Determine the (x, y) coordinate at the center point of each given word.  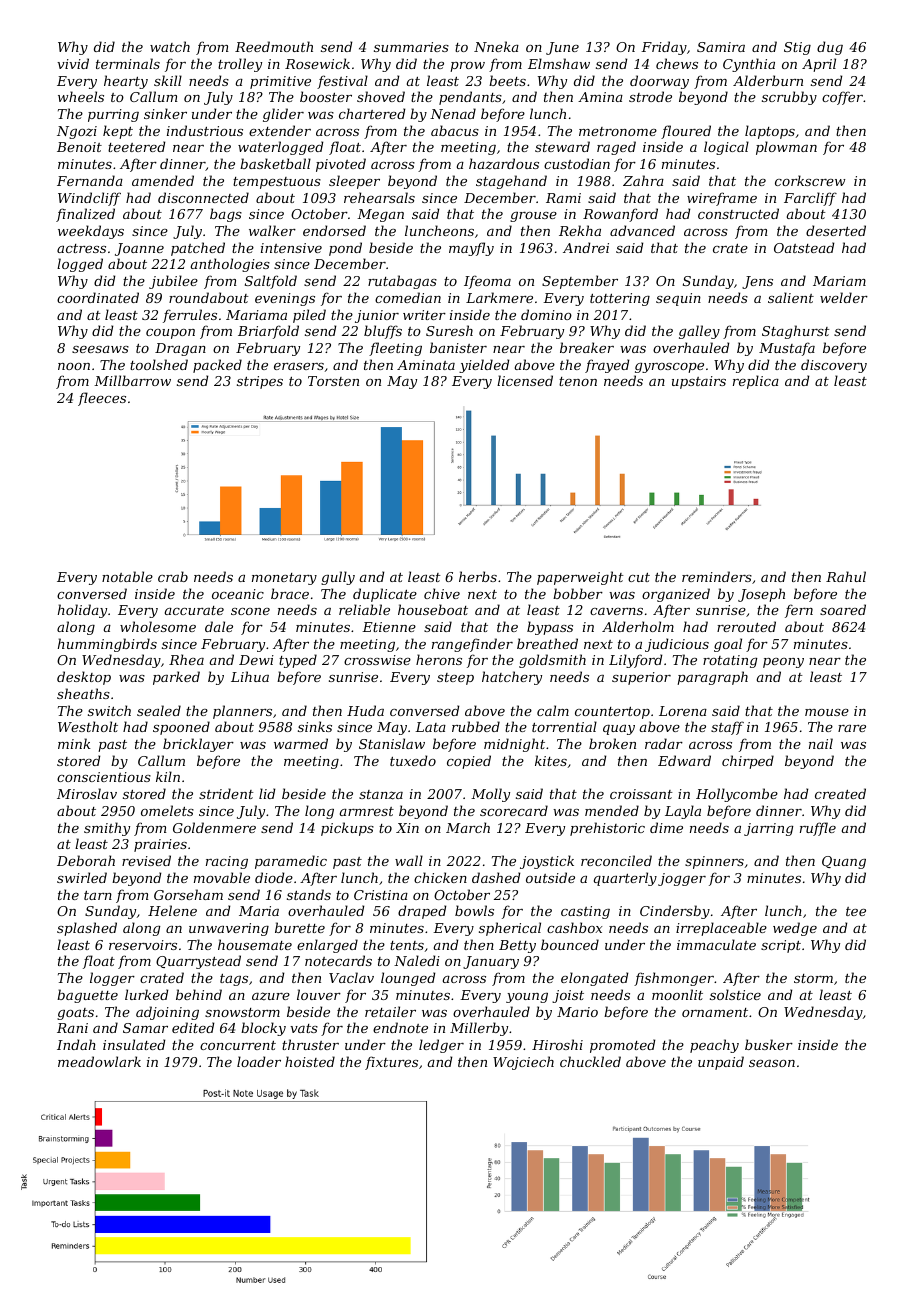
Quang (844, 862)
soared (843, 609)
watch (170, 46)
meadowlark (99, 1061)
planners (242, 712)
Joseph (761, 595)
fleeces (102, 399)
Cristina (381, 895)
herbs (478, 576)
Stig (797, 48)
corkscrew (810, 180)
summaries (411, 47)
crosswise (377, 660)
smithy (107, 829)
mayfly (471, 249)
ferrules (190, 316)
